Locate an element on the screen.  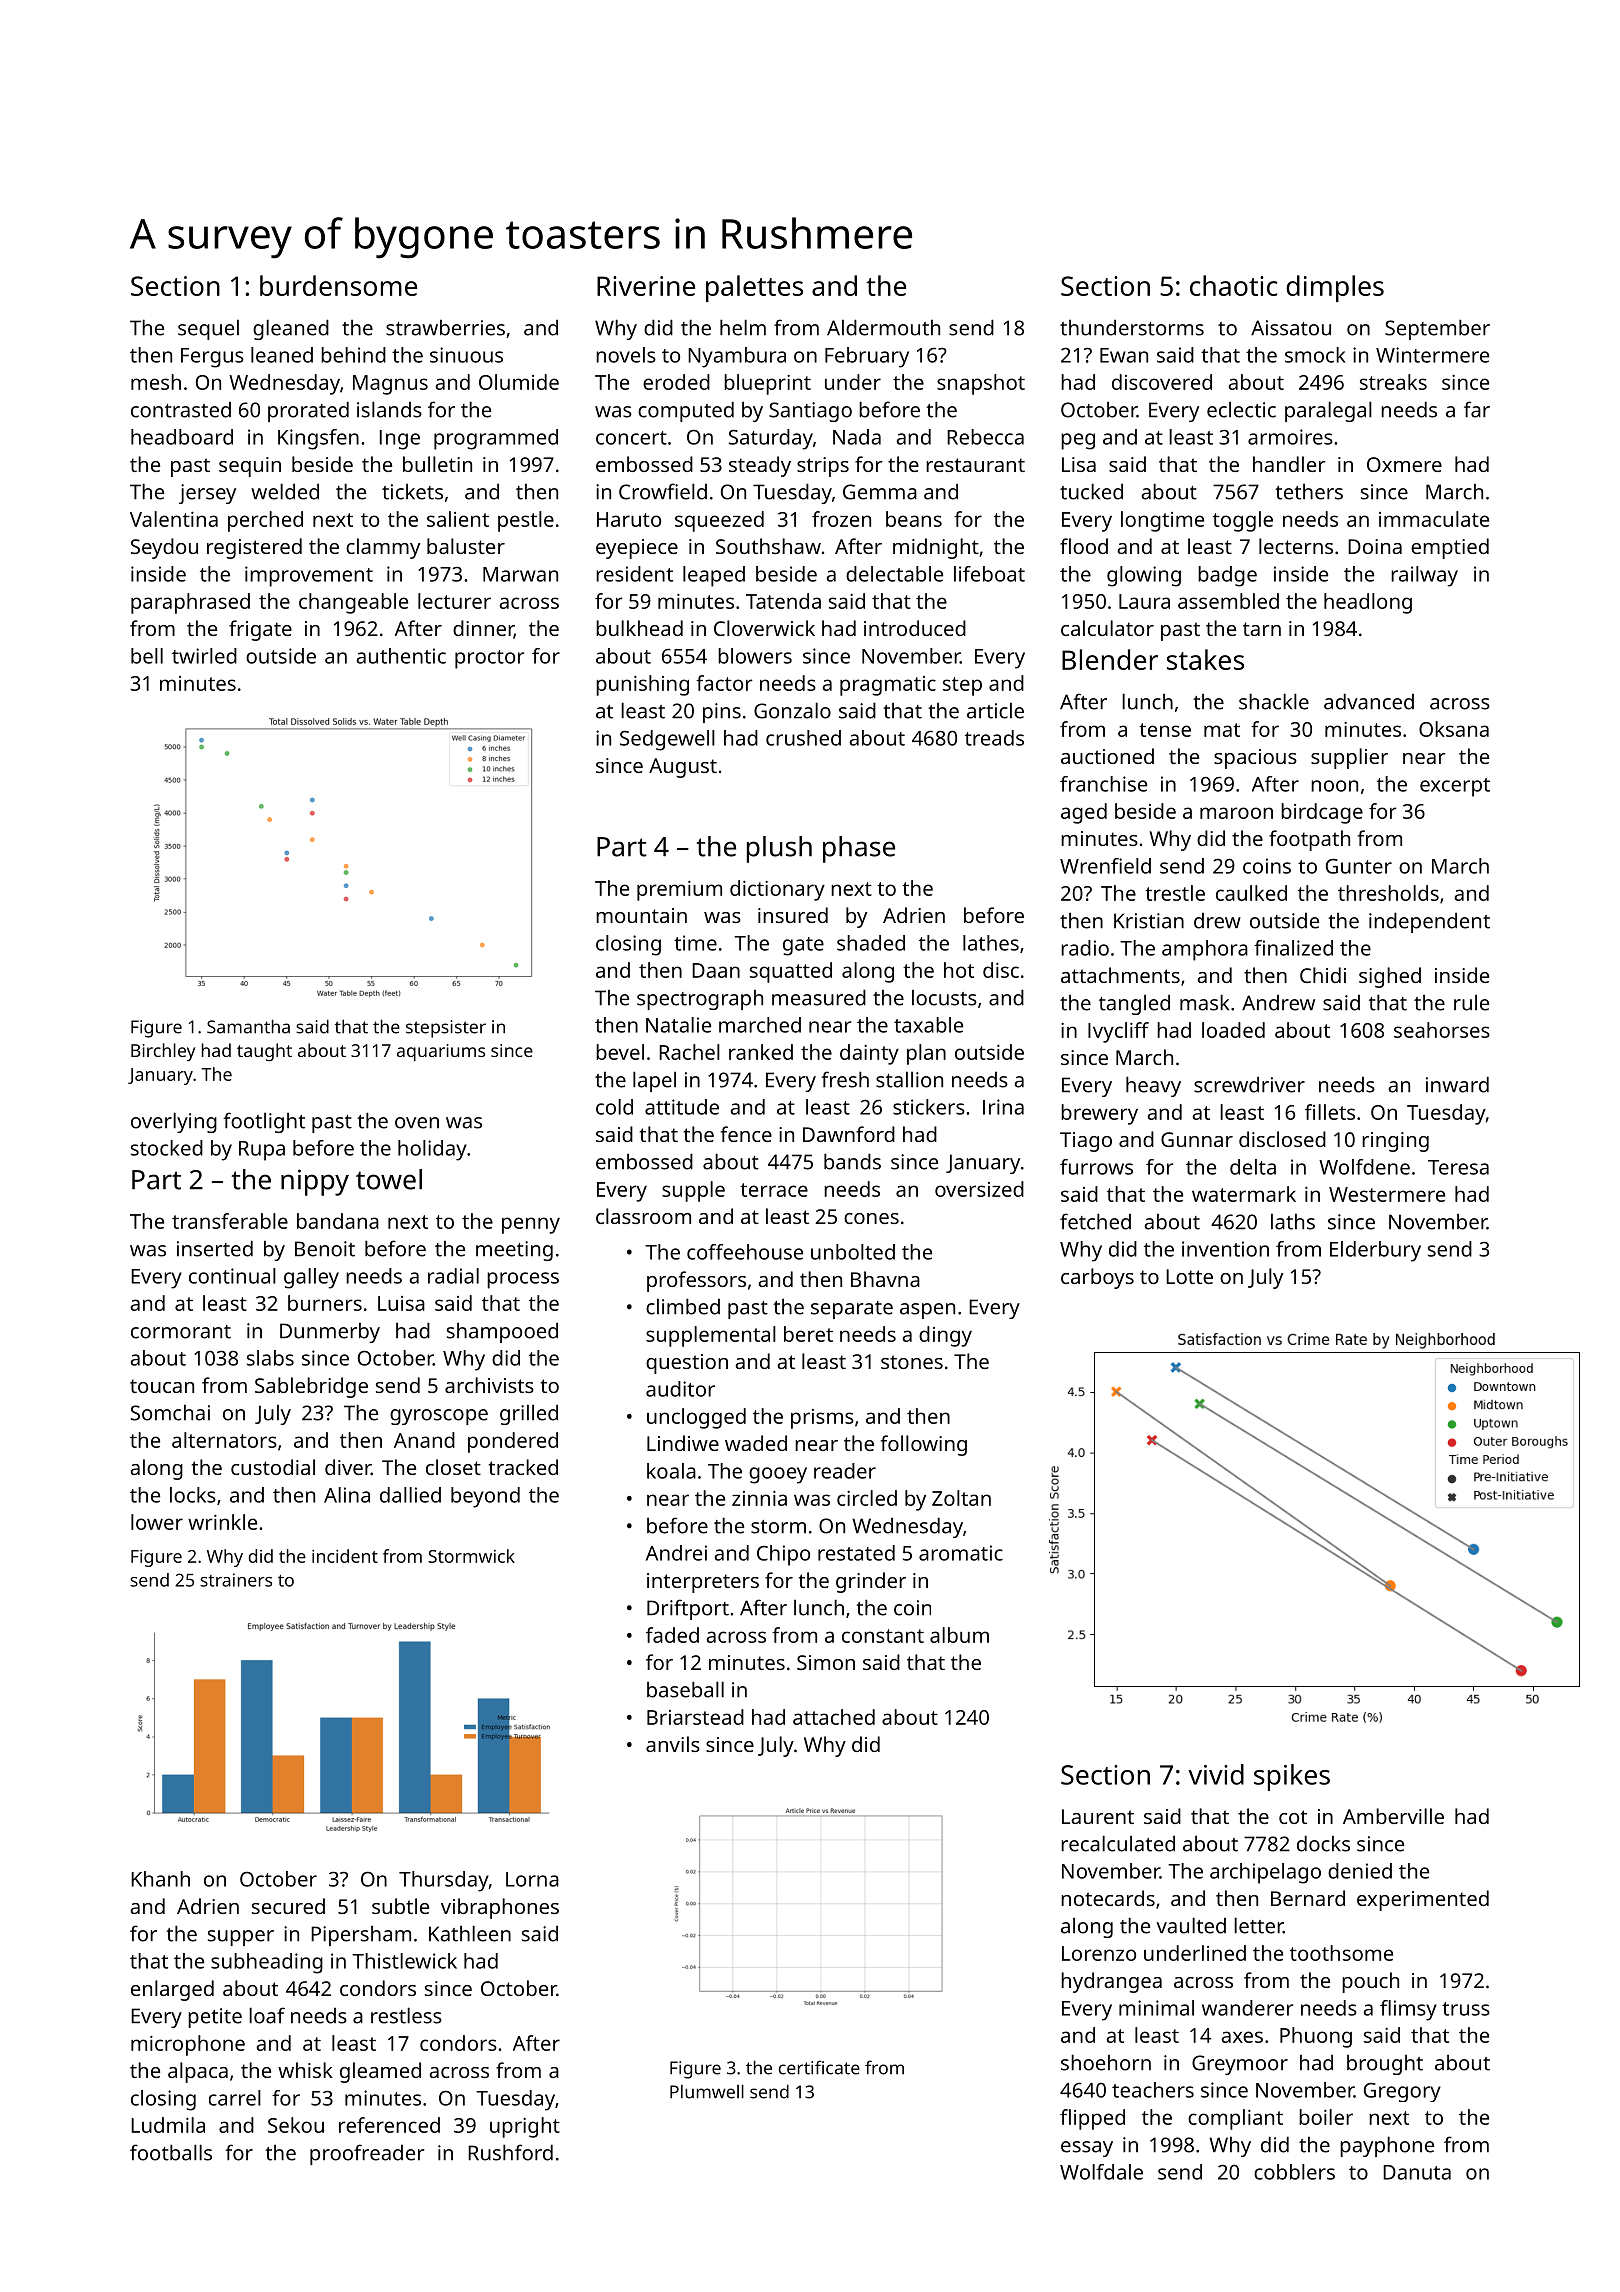
album is located at coordinates (959, 1635).
